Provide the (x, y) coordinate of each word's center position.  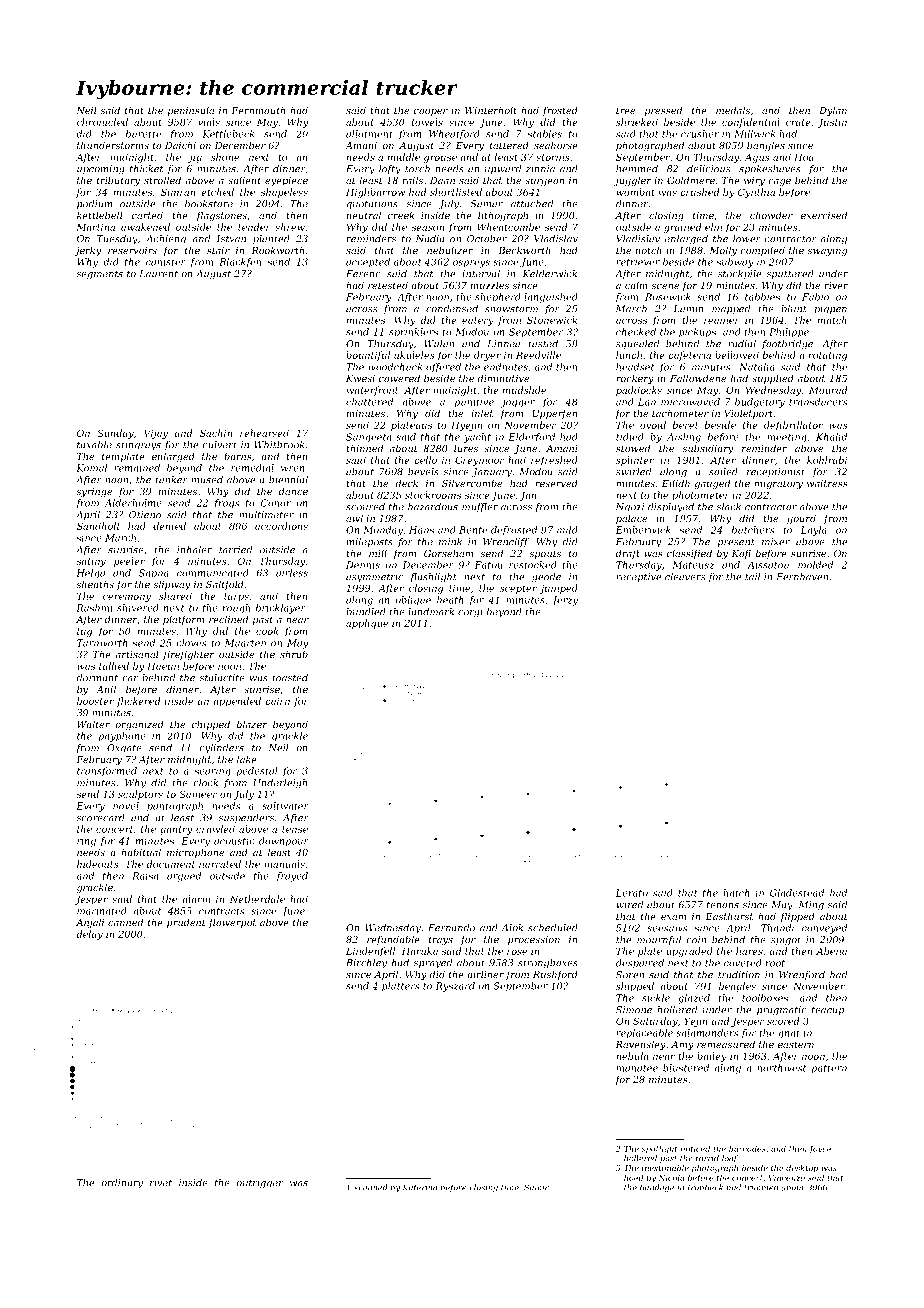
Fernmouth (258, 110)
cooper (431, 112)
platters (400, 987)
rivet (161, 1183)
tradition (739, 975)
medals (733, 110)
